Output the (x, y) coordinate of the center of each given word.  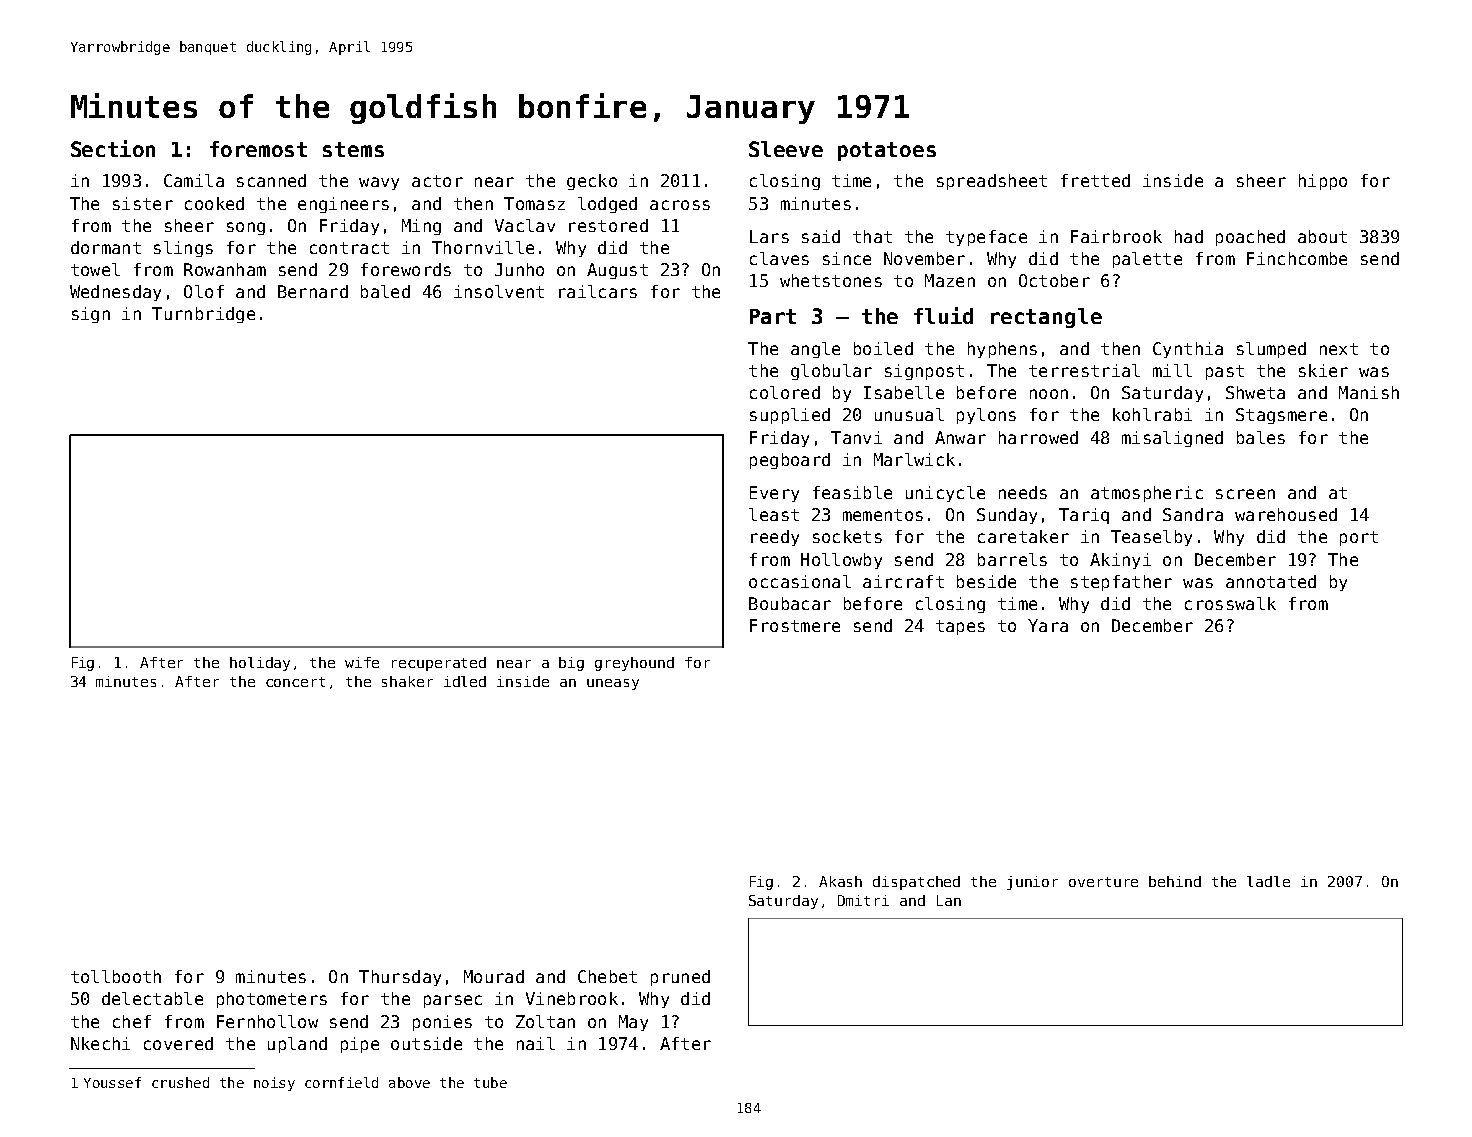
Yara (1048, 625)
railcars (598, 291)
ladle (1268, 881)
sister (143, 203)
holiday (260, 664)
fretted (1095, 180)
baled (385, 291)
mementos (883, 515)
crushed (180, 1082)
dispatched (916, 883)
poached (1250, 238)
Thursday (400, 978)
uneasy (613, 684)
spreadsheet (992, 182)
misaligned (1172, 439)
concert (295, 682)
